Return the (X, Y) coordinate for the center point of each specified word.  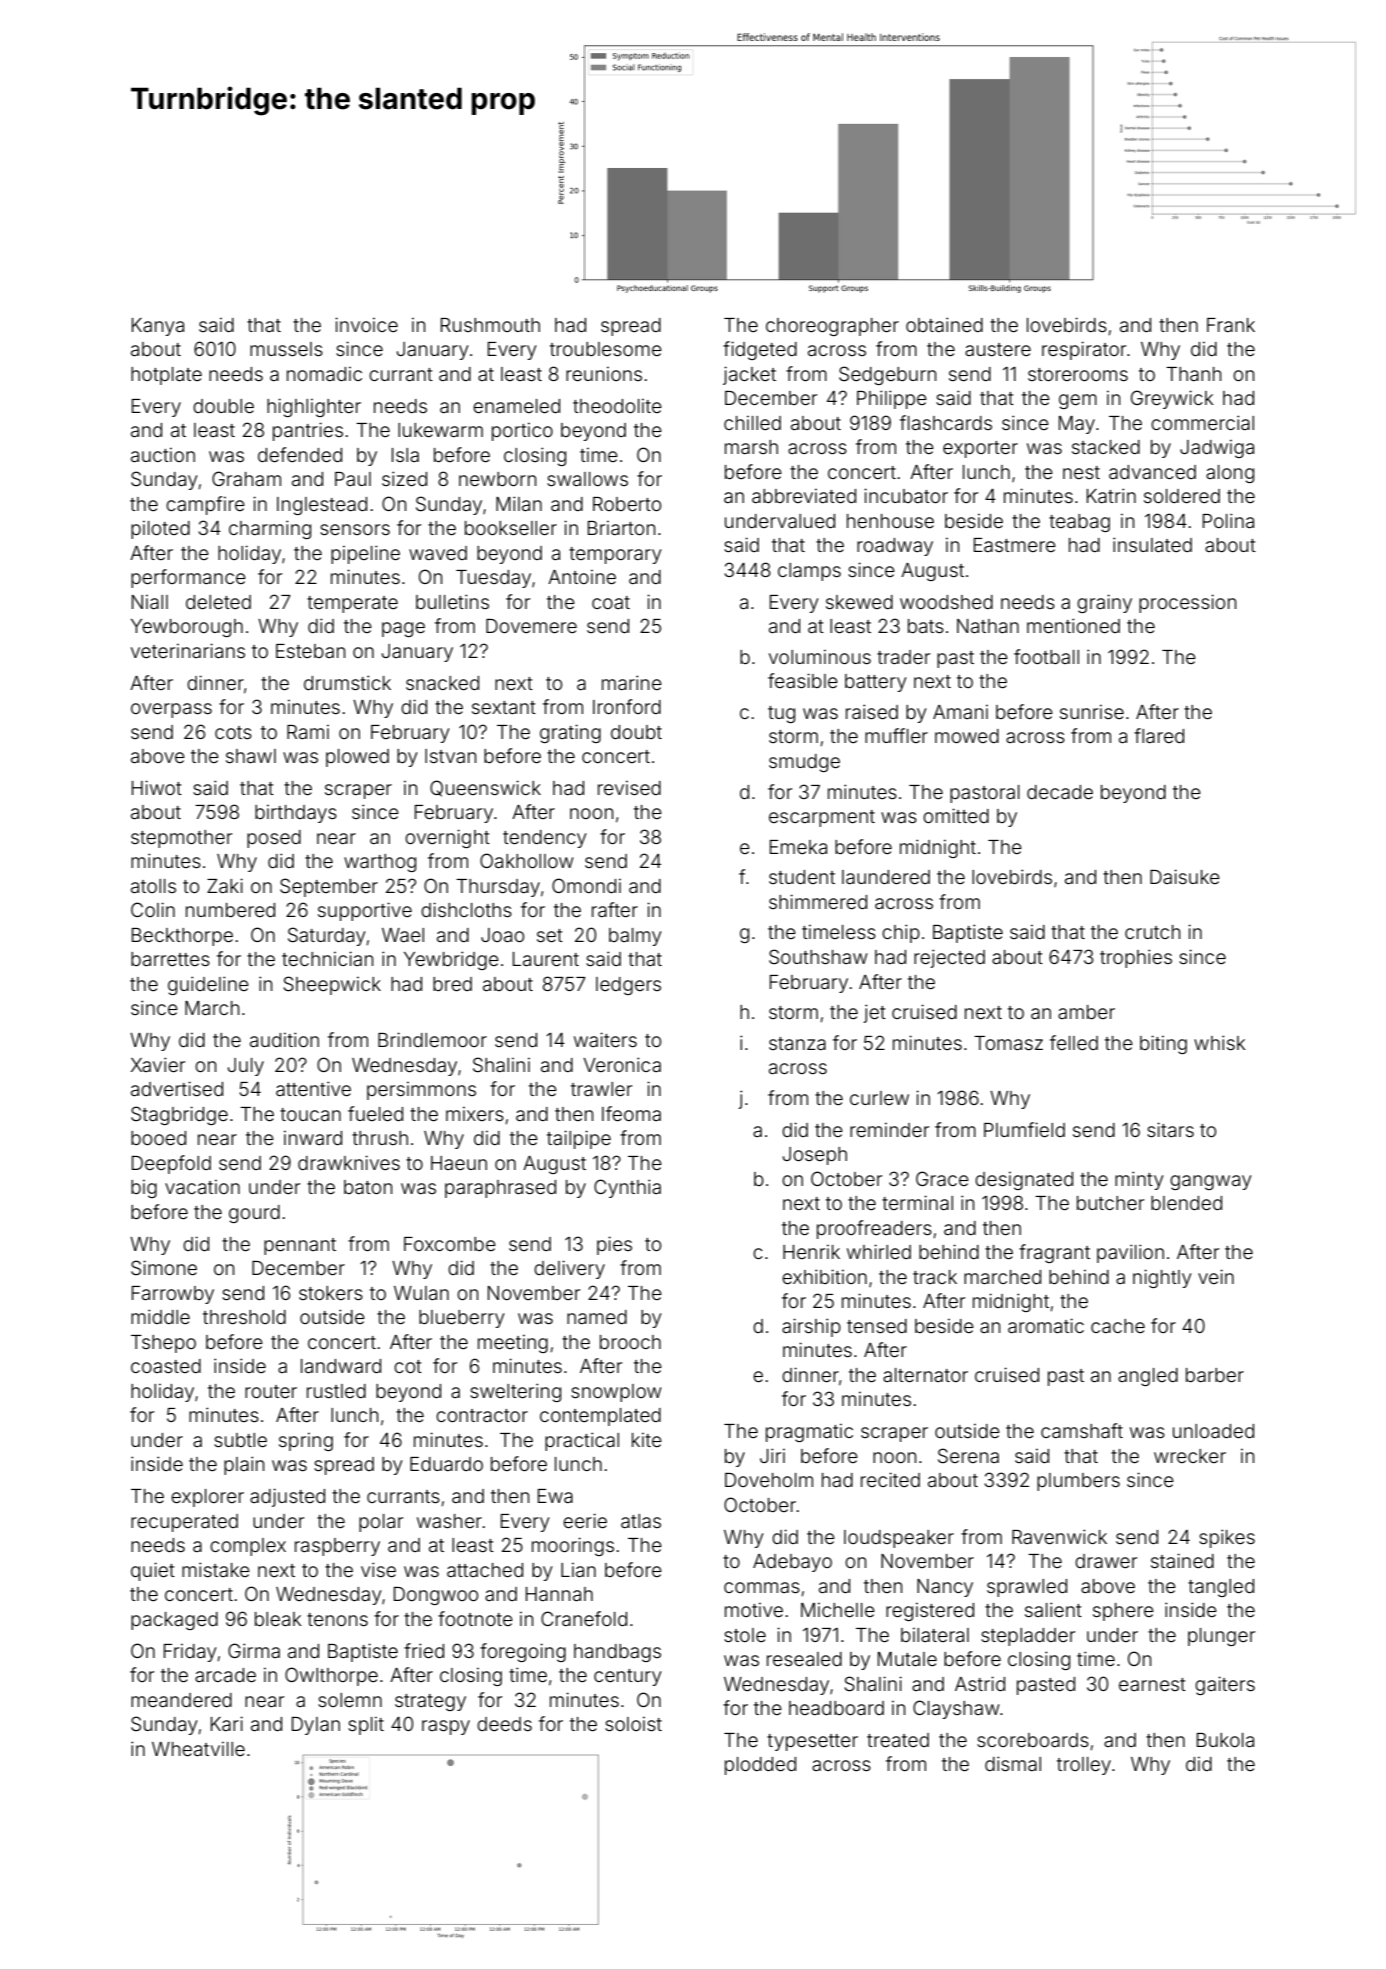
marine (632, 682)
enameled (516, 406)
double (223, 406)
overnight (447, 838)
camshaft (1082, 1430)
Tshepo (163, 1344)
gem (1078, 401)
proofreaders (874, 1229)
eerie (585, 1520)
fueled (375, 1113)
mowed (967, 736)
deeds (504, 1724)
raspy (446, 1727)
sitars (1170, 1129)
